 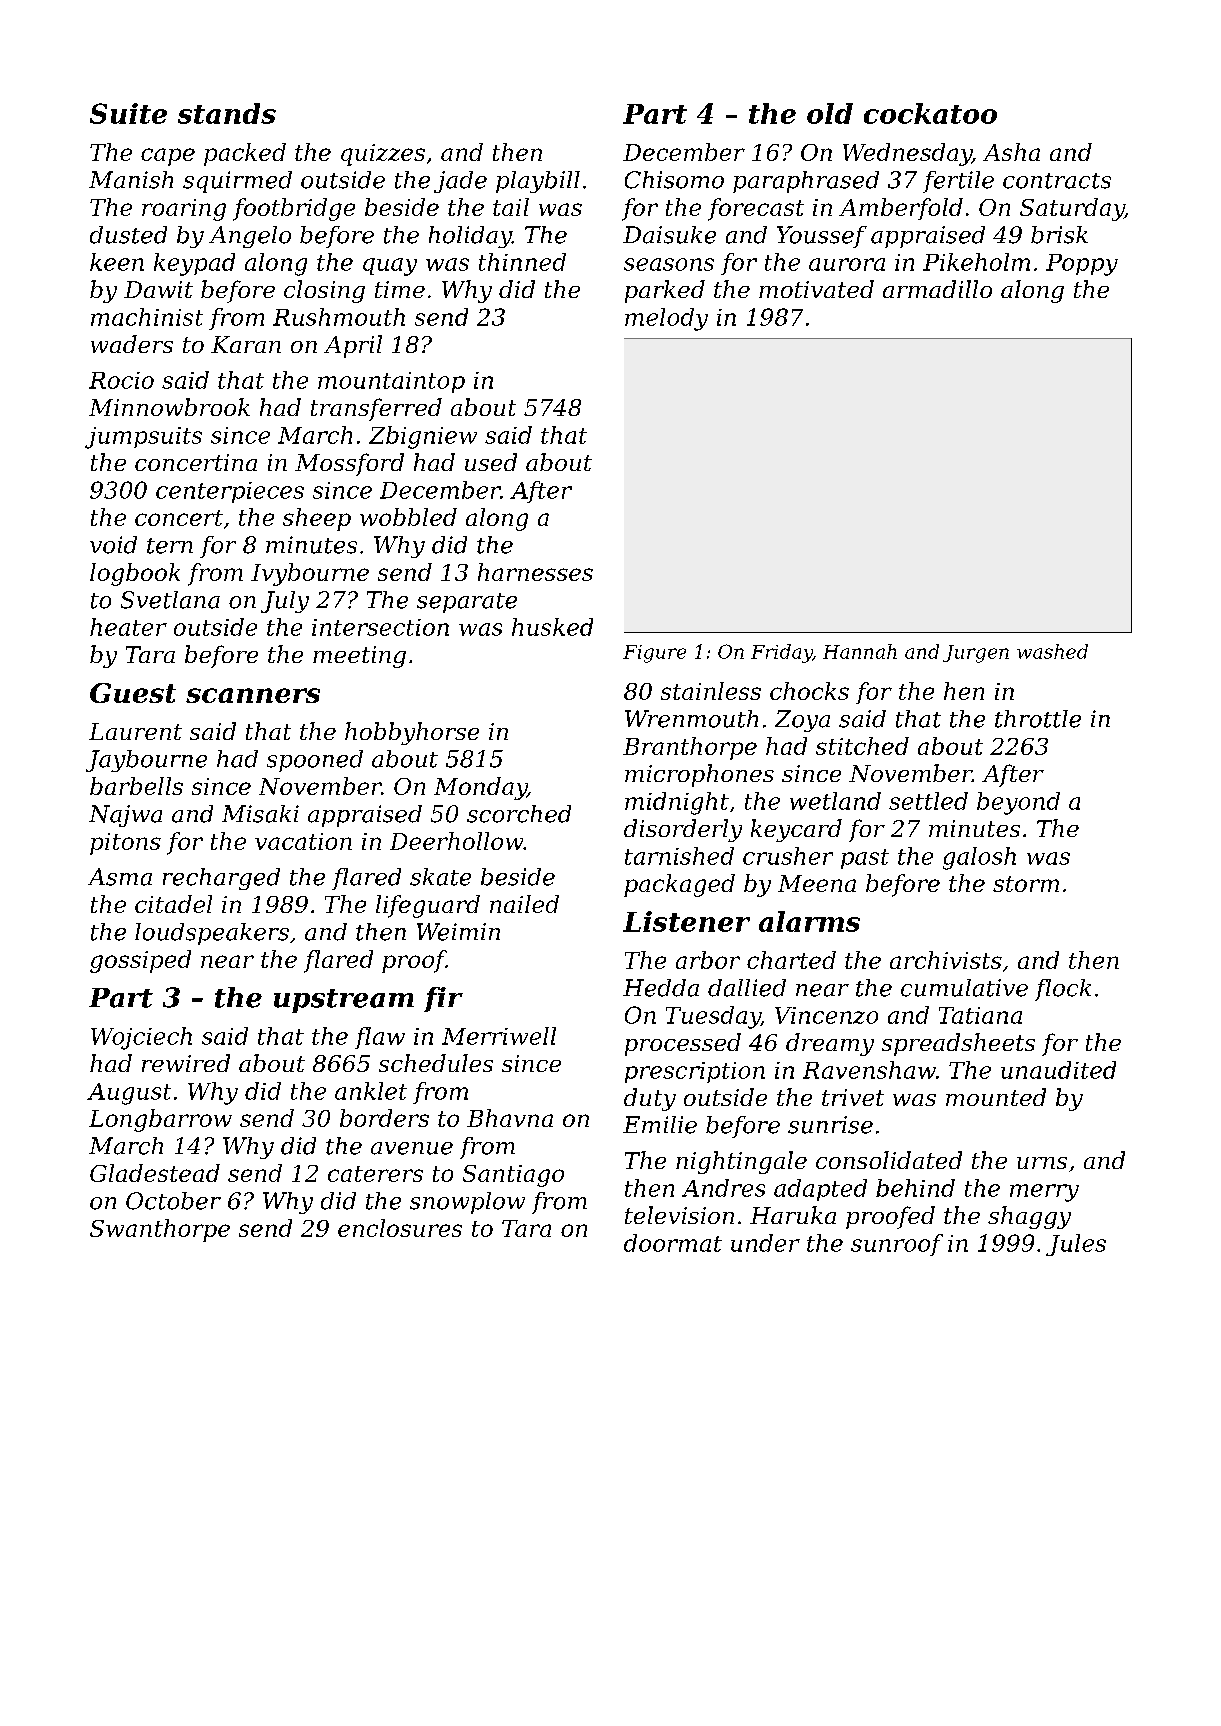 What do you see at coordinates (928, 801) in the document?
I see `settled` at bounding box center [928, 801].
